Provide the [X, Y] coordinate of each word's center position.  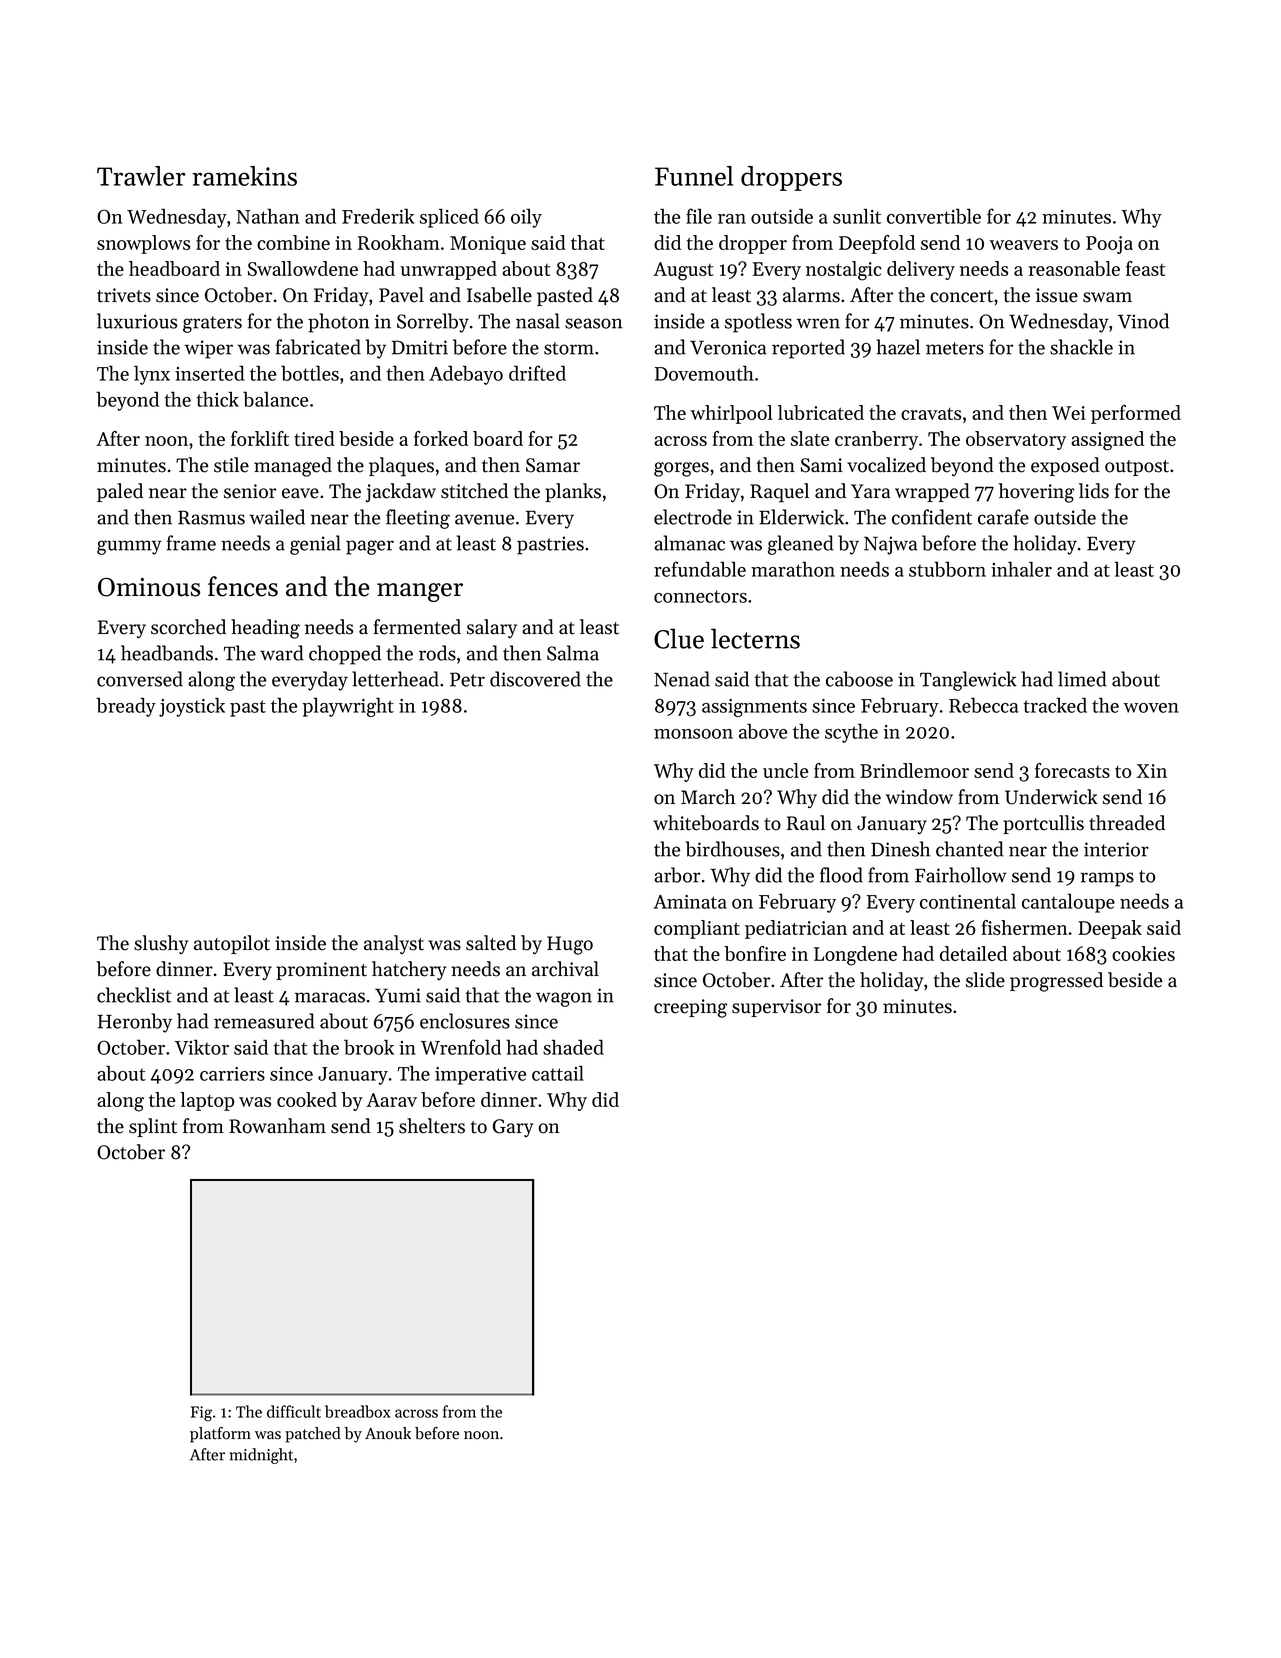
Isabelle [499, 295]
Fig [201, 1414]
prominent [321, 971]
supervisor [776, 1008]
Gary [513, 1128]
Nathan [267, 216]
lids [1094, 491]
